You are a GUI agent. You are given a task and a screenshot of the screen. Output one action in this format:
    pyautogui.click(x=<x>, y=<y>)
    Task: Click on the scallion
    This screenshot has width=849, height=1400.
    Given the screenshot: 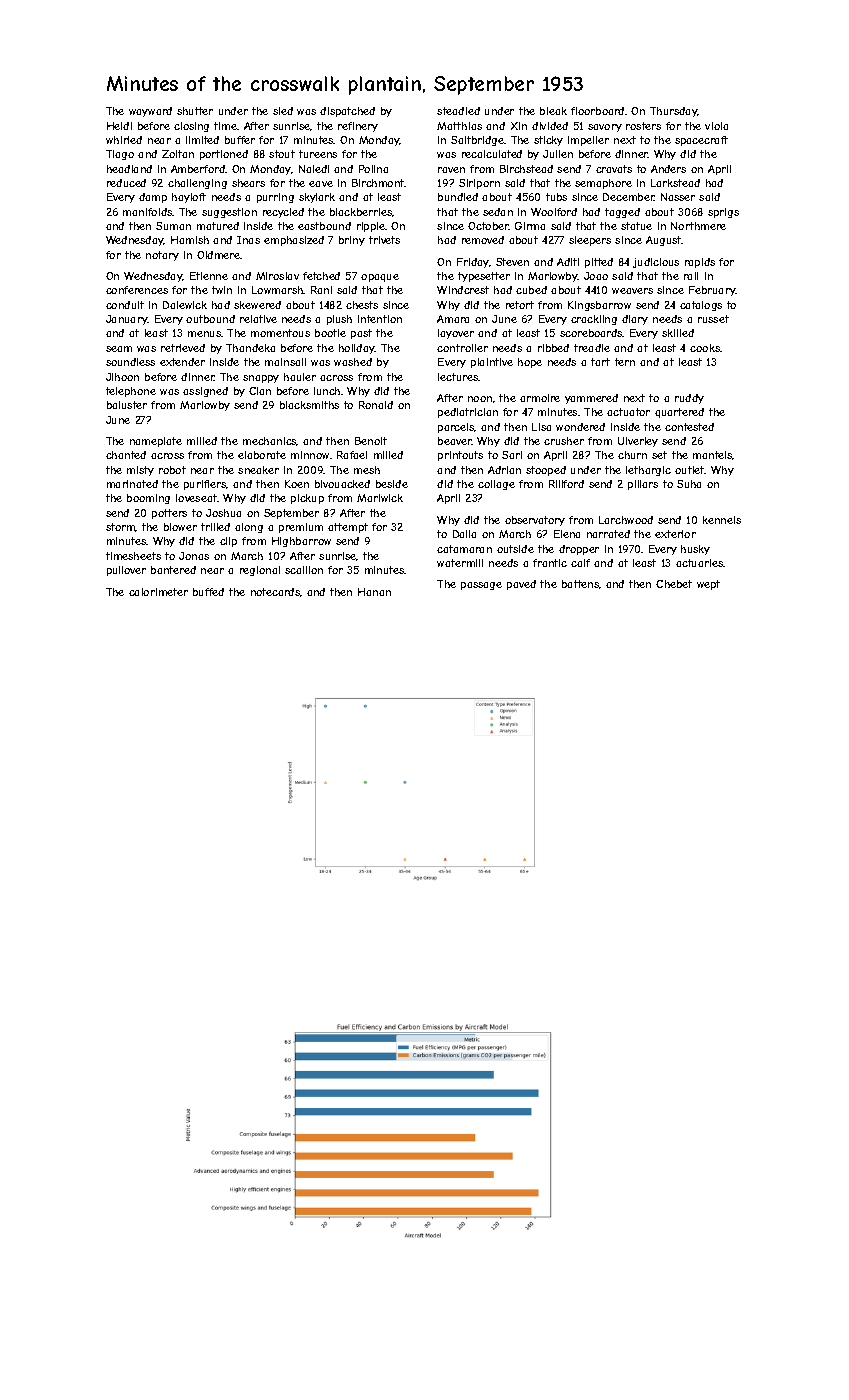 What is the action you would take?
    pyautogui.click(x=304, y=570)
